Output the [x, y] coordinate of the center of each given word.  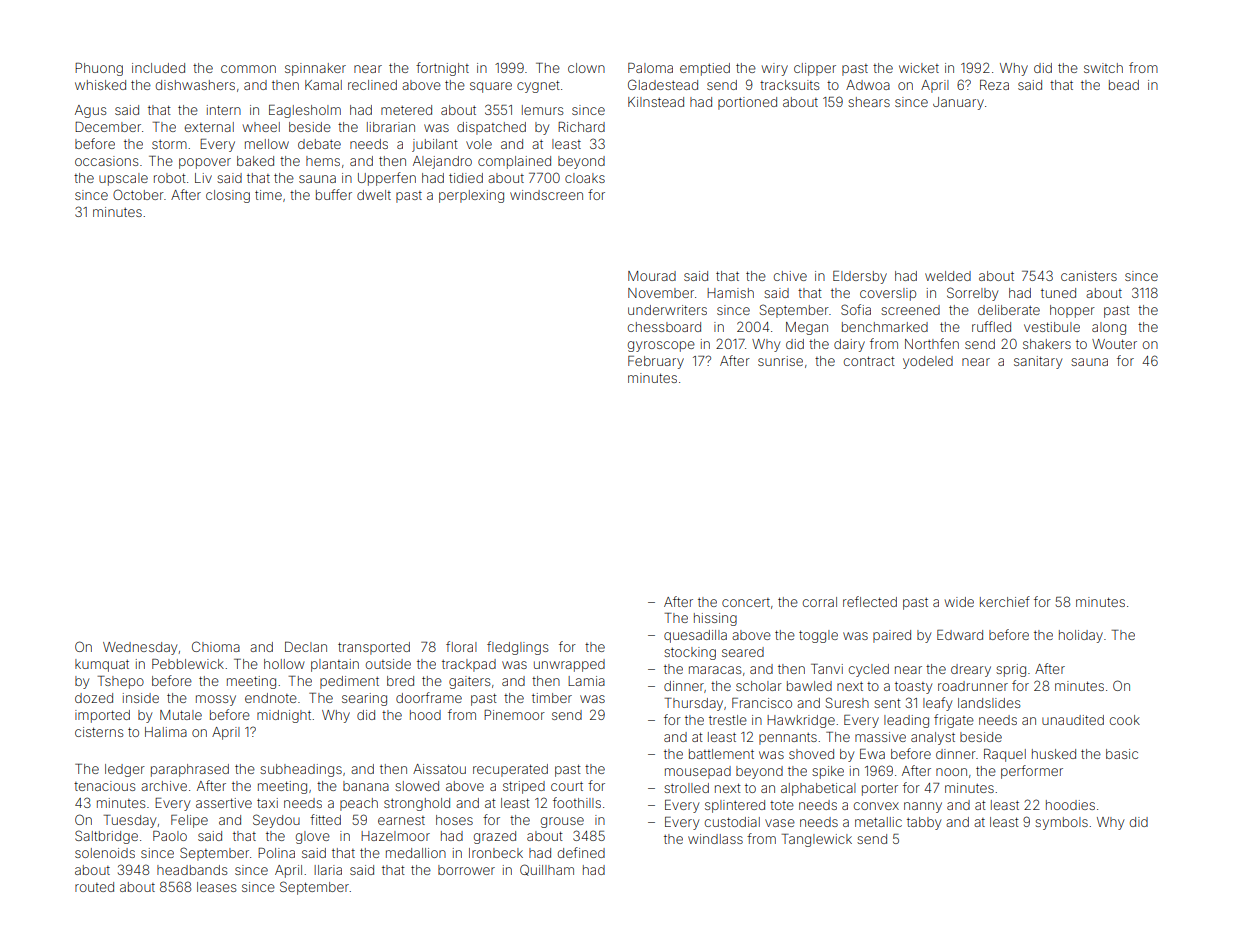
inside [141, 698]
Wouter [1114, 344]
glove [313, 837]
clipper [815, 69]
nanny [923, 807]
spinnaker [315, 69]
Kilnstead [656, 102]
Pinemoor [514, 715]
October [138, 194]
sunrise [780, 361]
